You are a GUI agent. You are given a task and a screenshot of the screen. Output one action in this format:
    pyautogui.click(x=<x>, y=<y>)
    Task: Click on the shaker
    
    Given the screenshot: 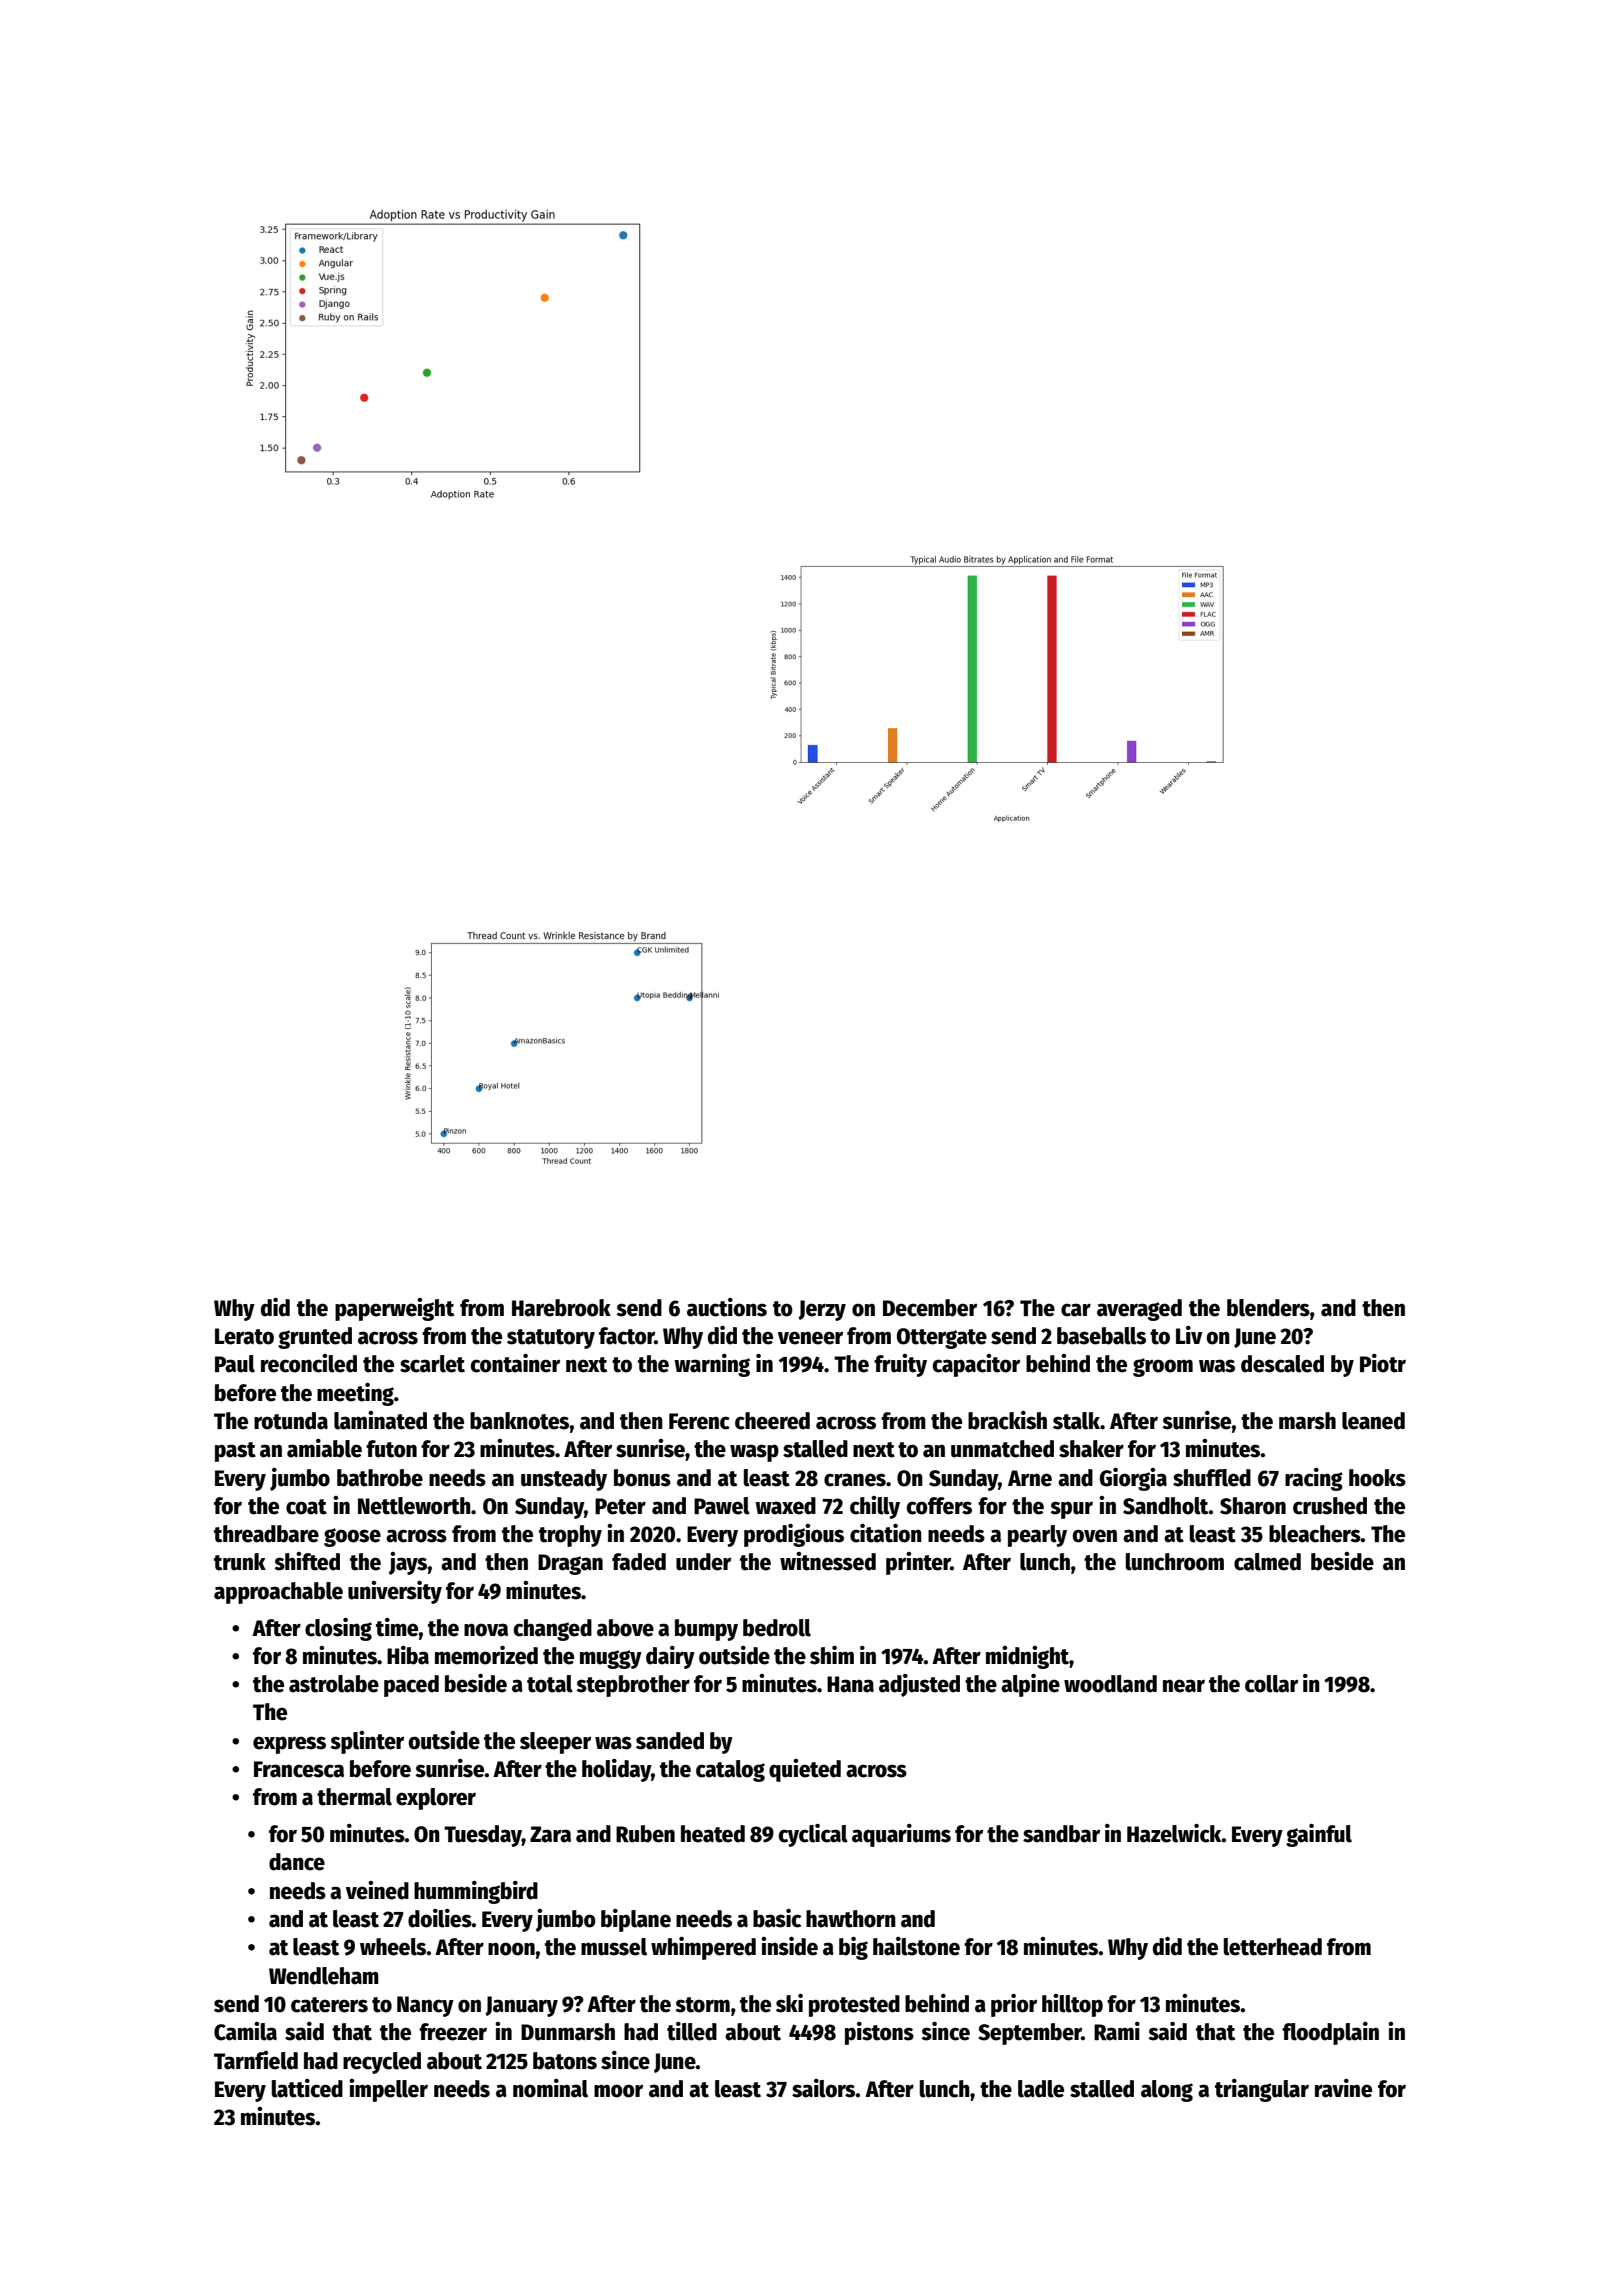 What is the action you would take?
    pyautogui.click(x=1091, y=1449)
